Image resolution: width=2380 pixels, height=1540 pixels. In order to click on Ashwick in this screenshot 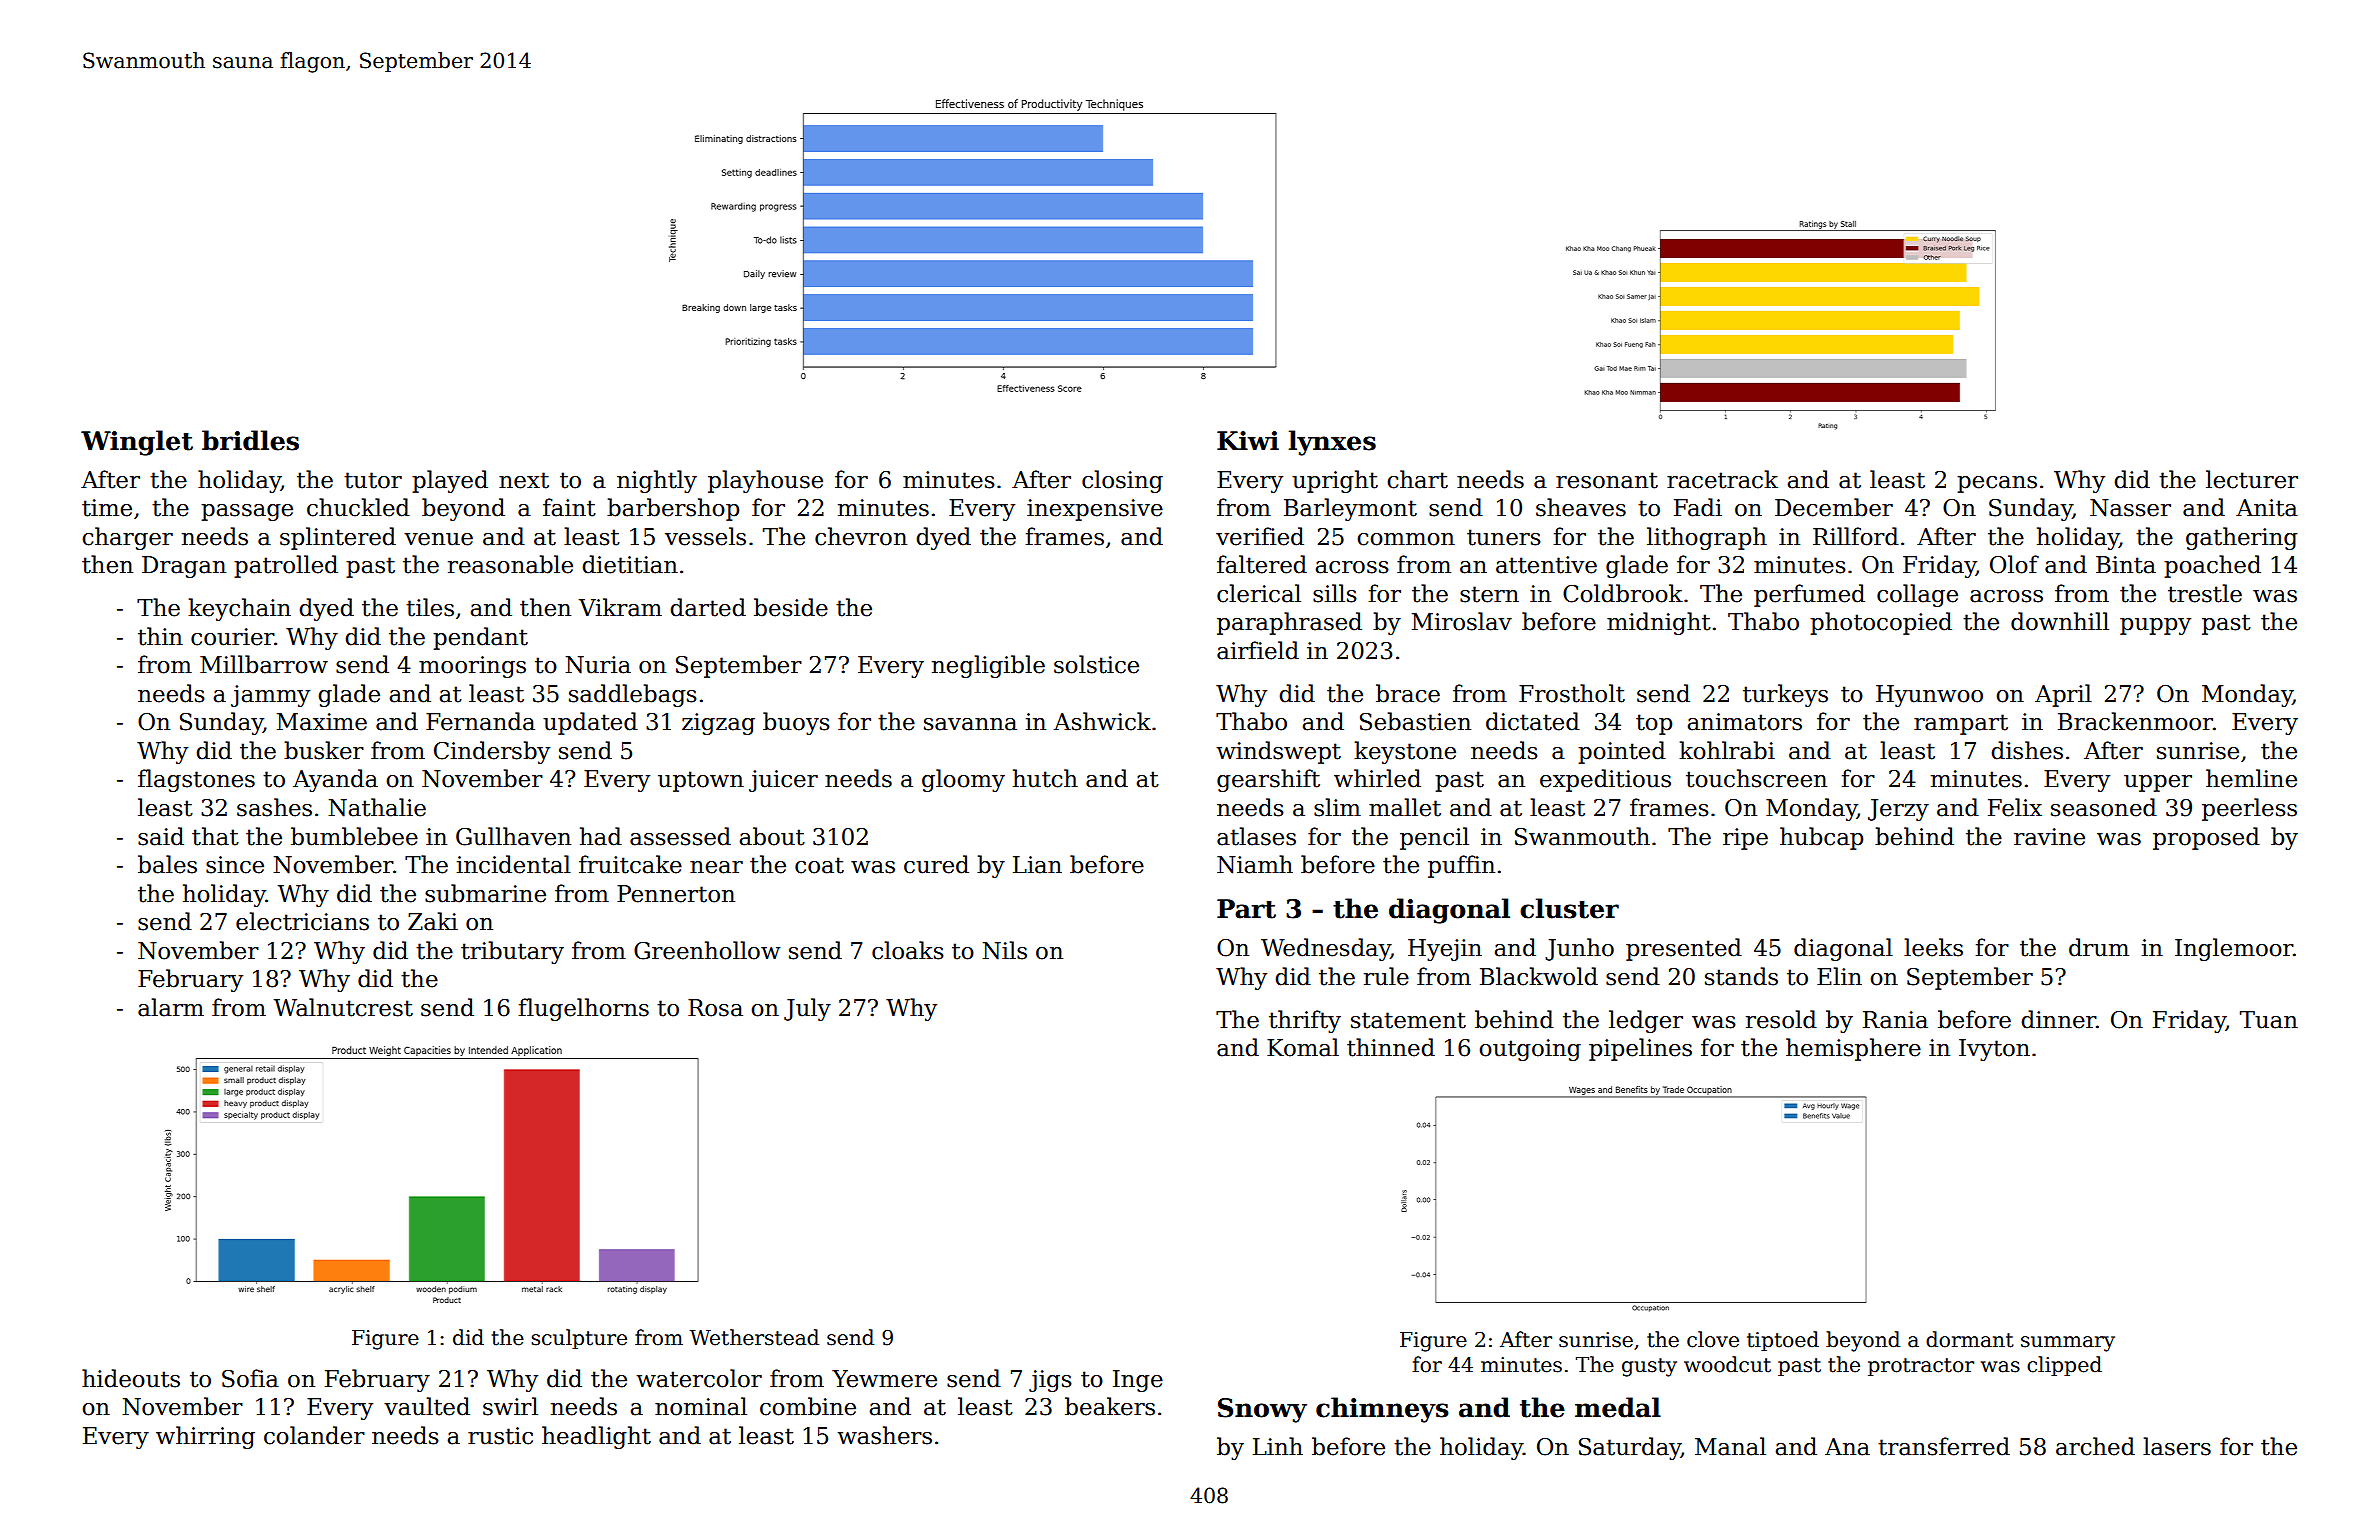, I will do `click(1102, 721)`.
